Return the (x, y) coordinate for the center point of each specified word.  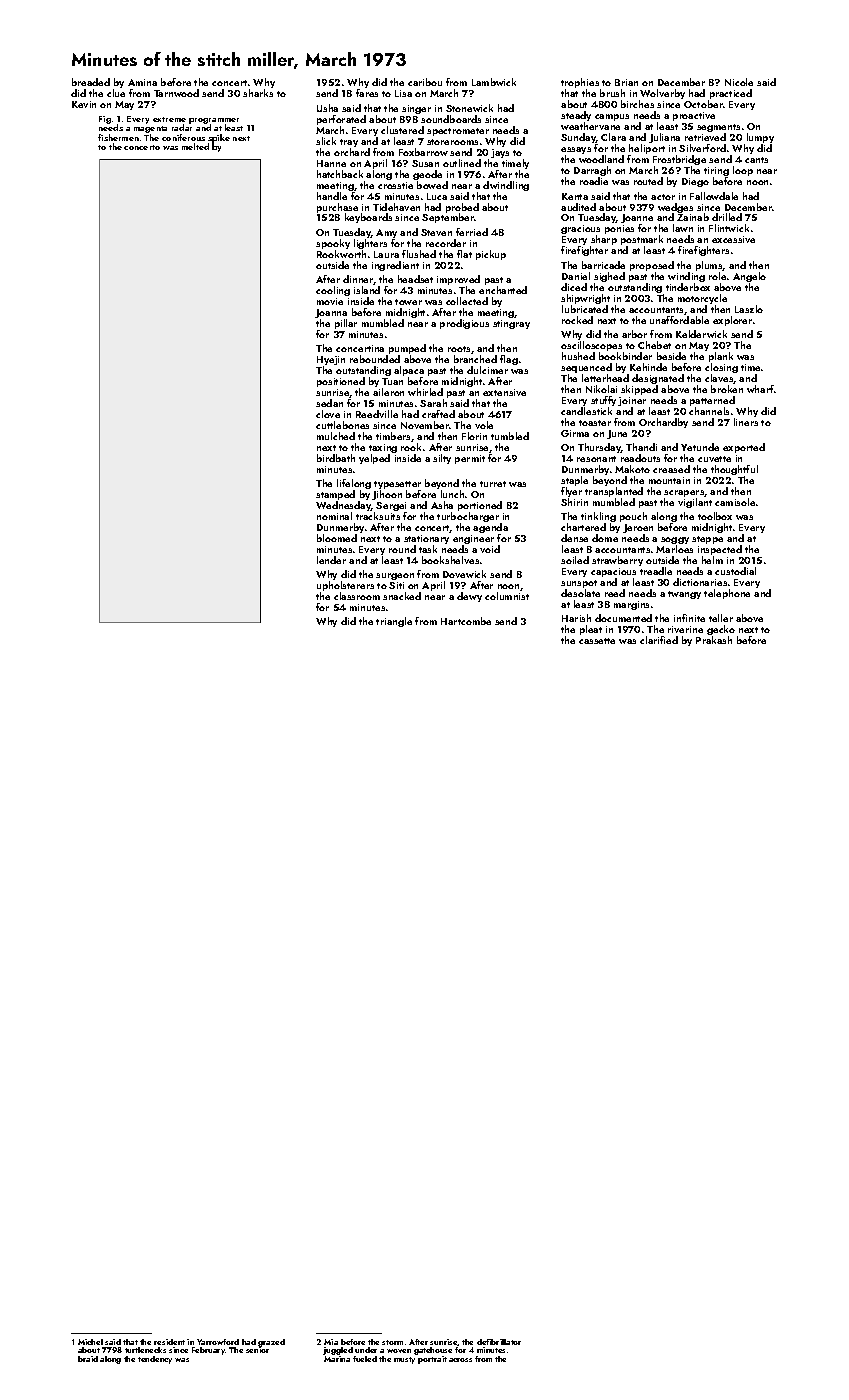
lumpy (760, 139)
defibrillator (499, 1342)
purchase (337, 208)
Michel (90, 1342)
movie (330, 301)
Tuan (392, 381)
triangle (394, 622)
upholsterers (345, 586)
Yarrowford (218, 1342)
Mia (331, 1342)
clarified (659, 640)
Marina (337, 1359)
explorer (732, 321)
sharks (258, 93)
